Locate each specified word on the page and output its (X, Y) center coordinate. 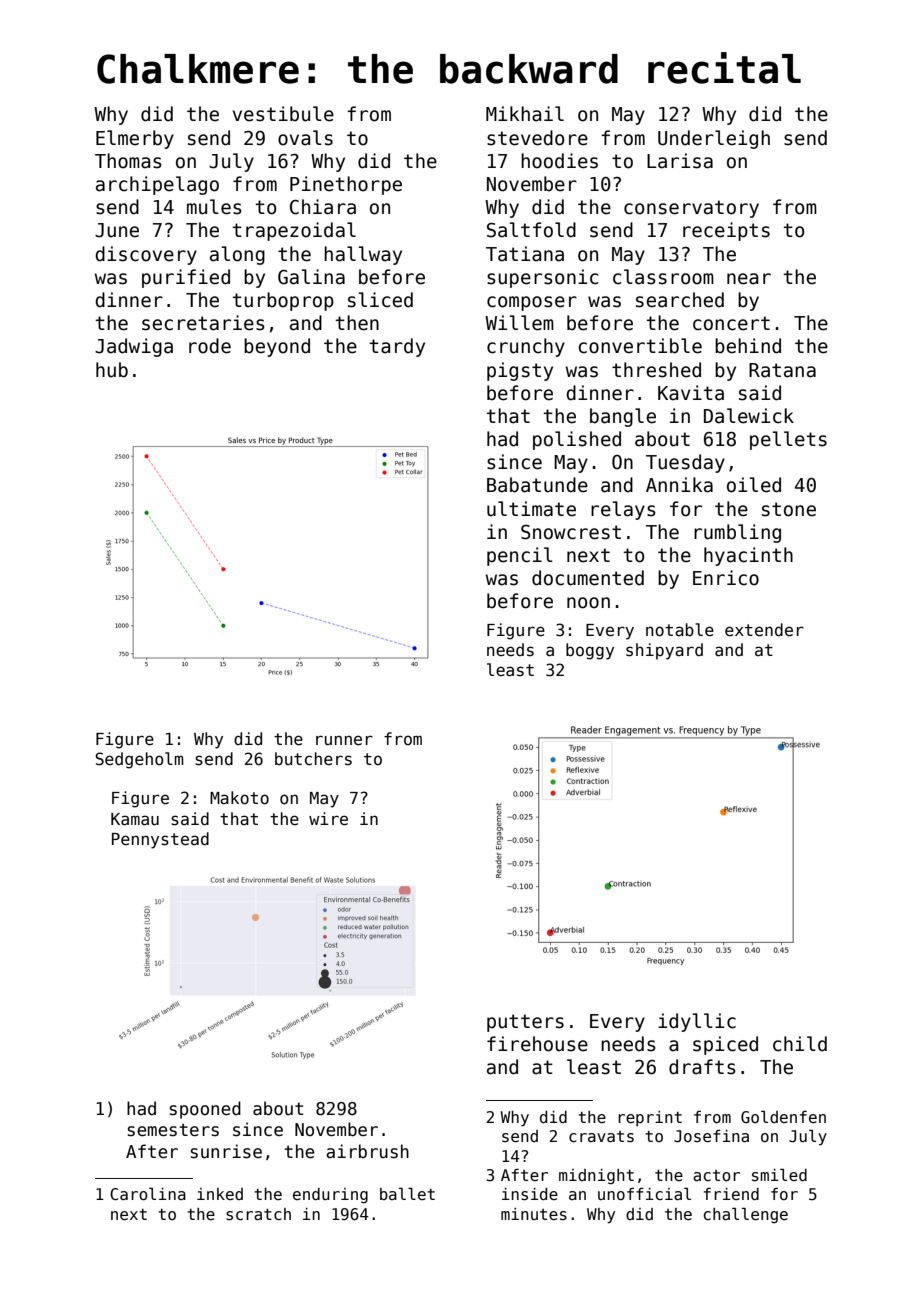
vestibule (283, 114)
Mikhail (525, 114)
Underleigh (714, 139)
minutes (534, 1214)
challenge (746, 1215)
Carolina (148, 1194)
